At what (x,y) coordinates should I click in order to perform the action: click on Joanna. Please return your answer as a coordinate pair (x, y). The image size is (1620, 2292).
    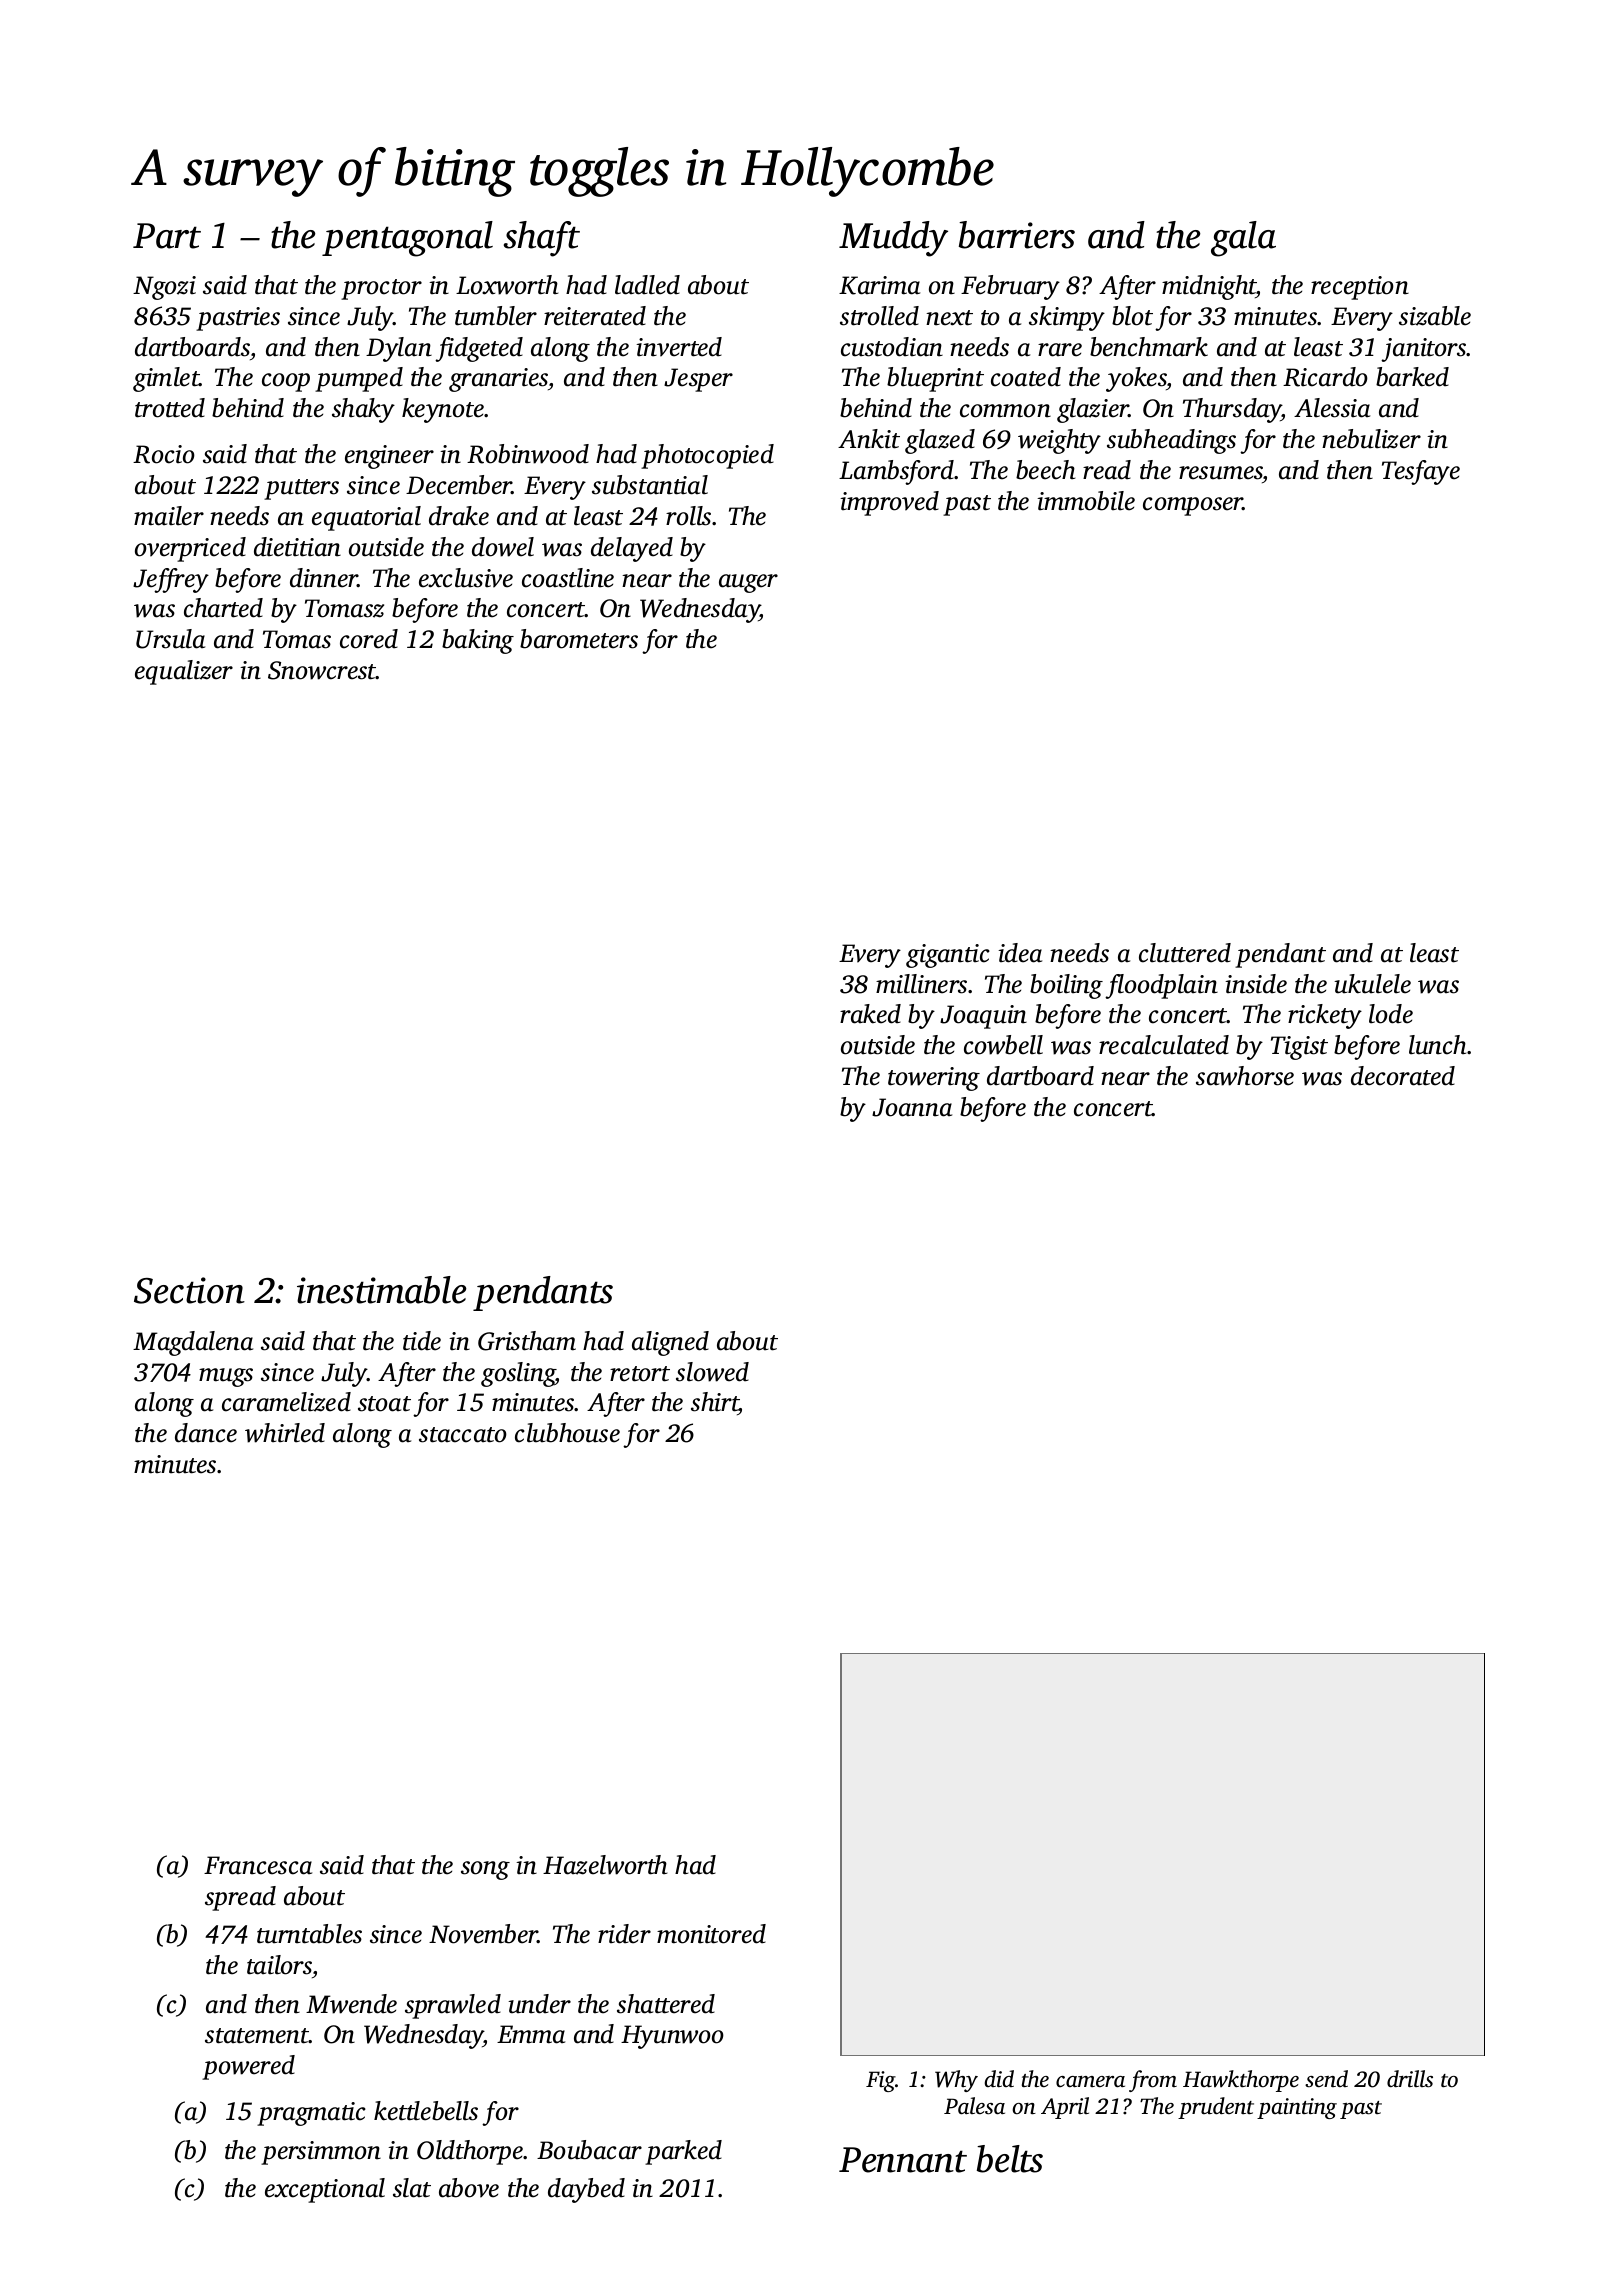
    Looking at the image, I should click on (912, 1107).
